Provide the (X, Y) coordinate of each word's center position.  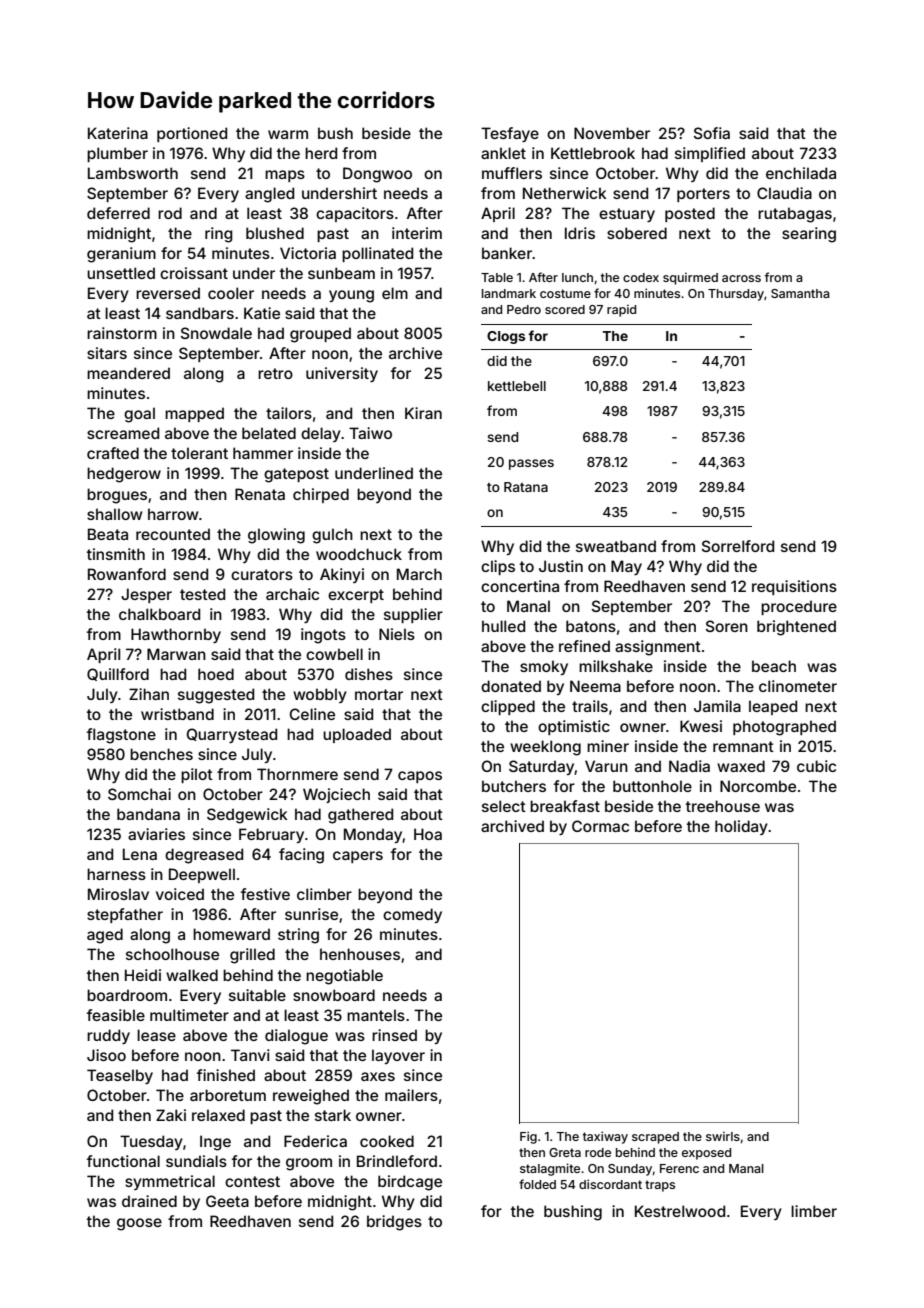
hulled (503, 626)
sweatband (616, 546)
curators (262, 574)
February (271, 835)
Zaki (171, 1115)
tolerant (199, 453)
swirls (723, 1136)
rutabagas (795, 215)
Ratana (526, 487)
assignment (658, 648)
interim (417, 233)
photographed (784, 728)
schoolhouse (172, 954)
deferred (118, 213)
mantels (376, 1015)
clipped (508, 707)
